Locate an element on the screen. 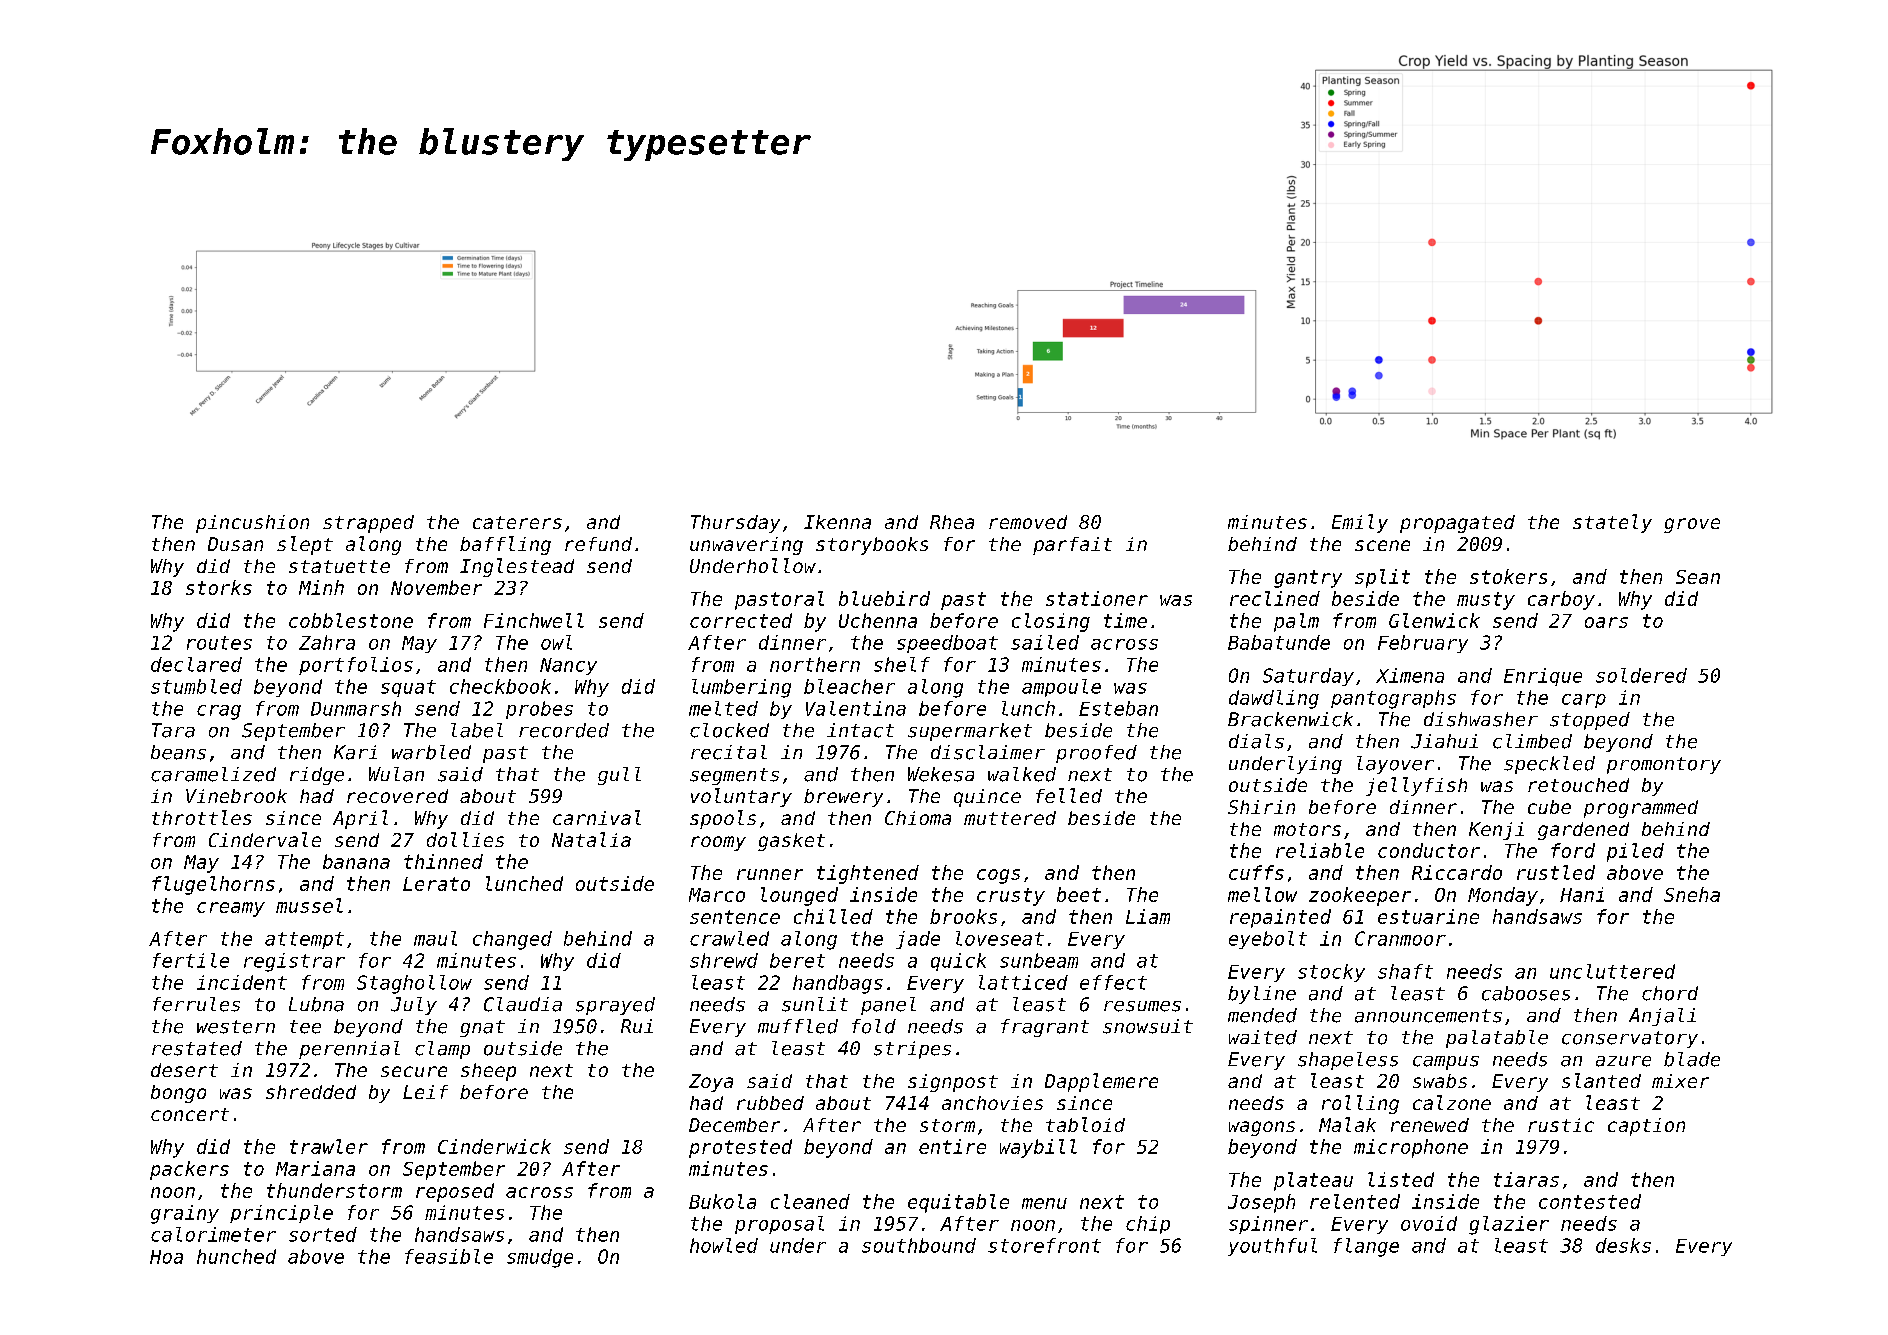  gnat is located at coordinates (482, 1028).
